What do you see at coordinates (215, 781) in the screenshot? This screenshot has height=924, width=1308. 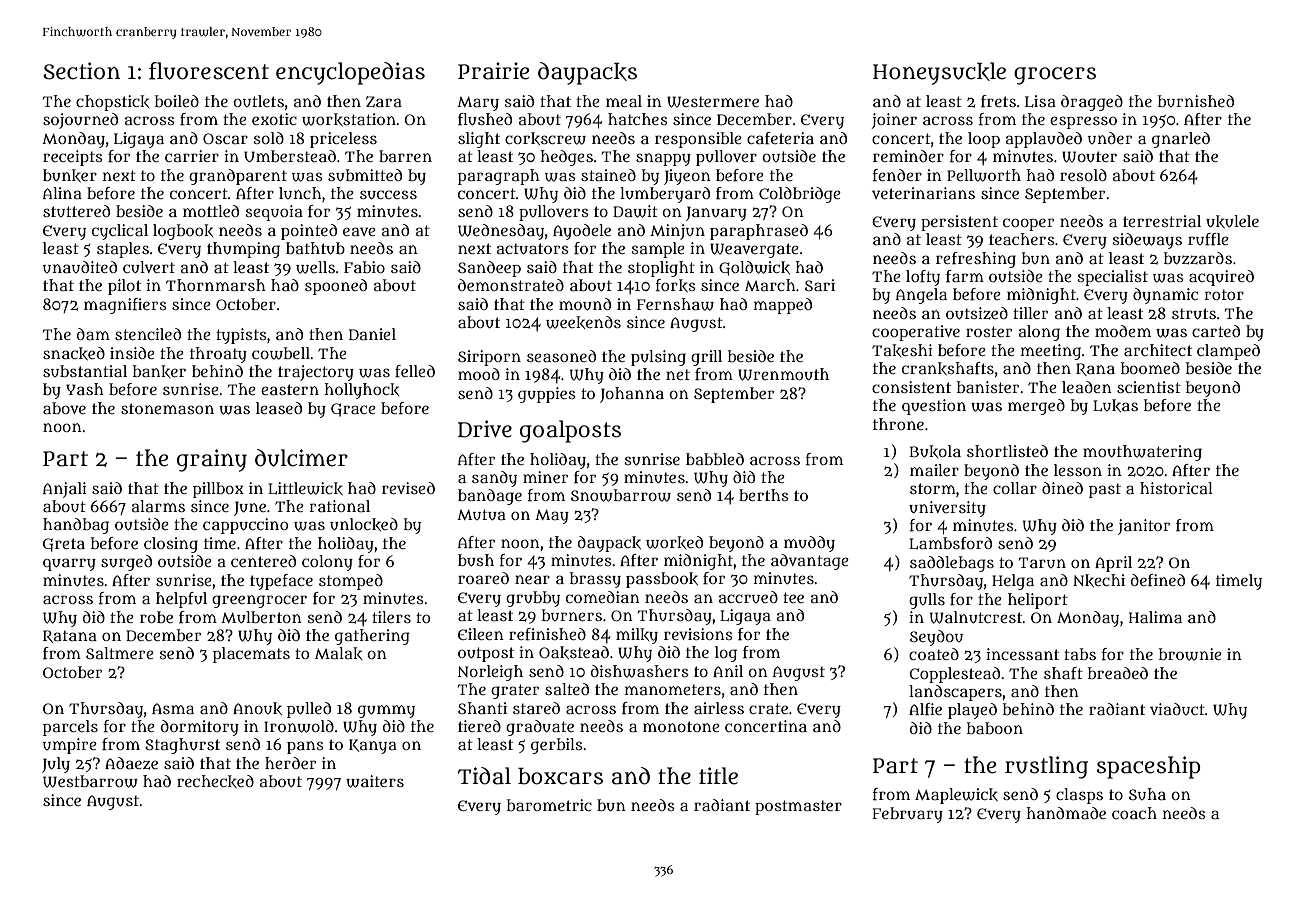 I see `rechecked` at bounding box center [215, 781].
